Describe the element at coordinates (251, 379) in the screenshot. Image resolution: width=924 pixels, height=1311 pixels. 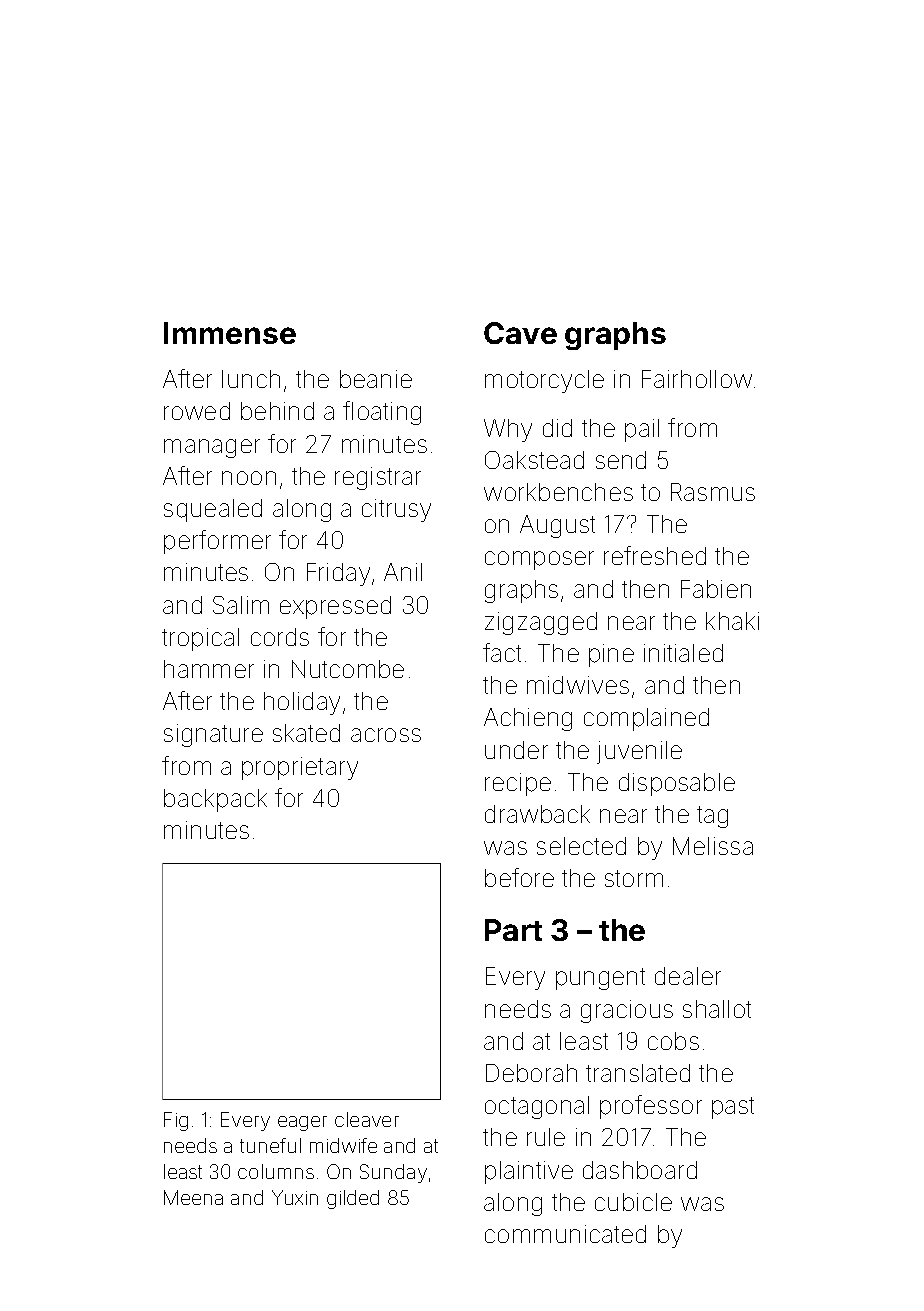
I see `lunch` at that location.
